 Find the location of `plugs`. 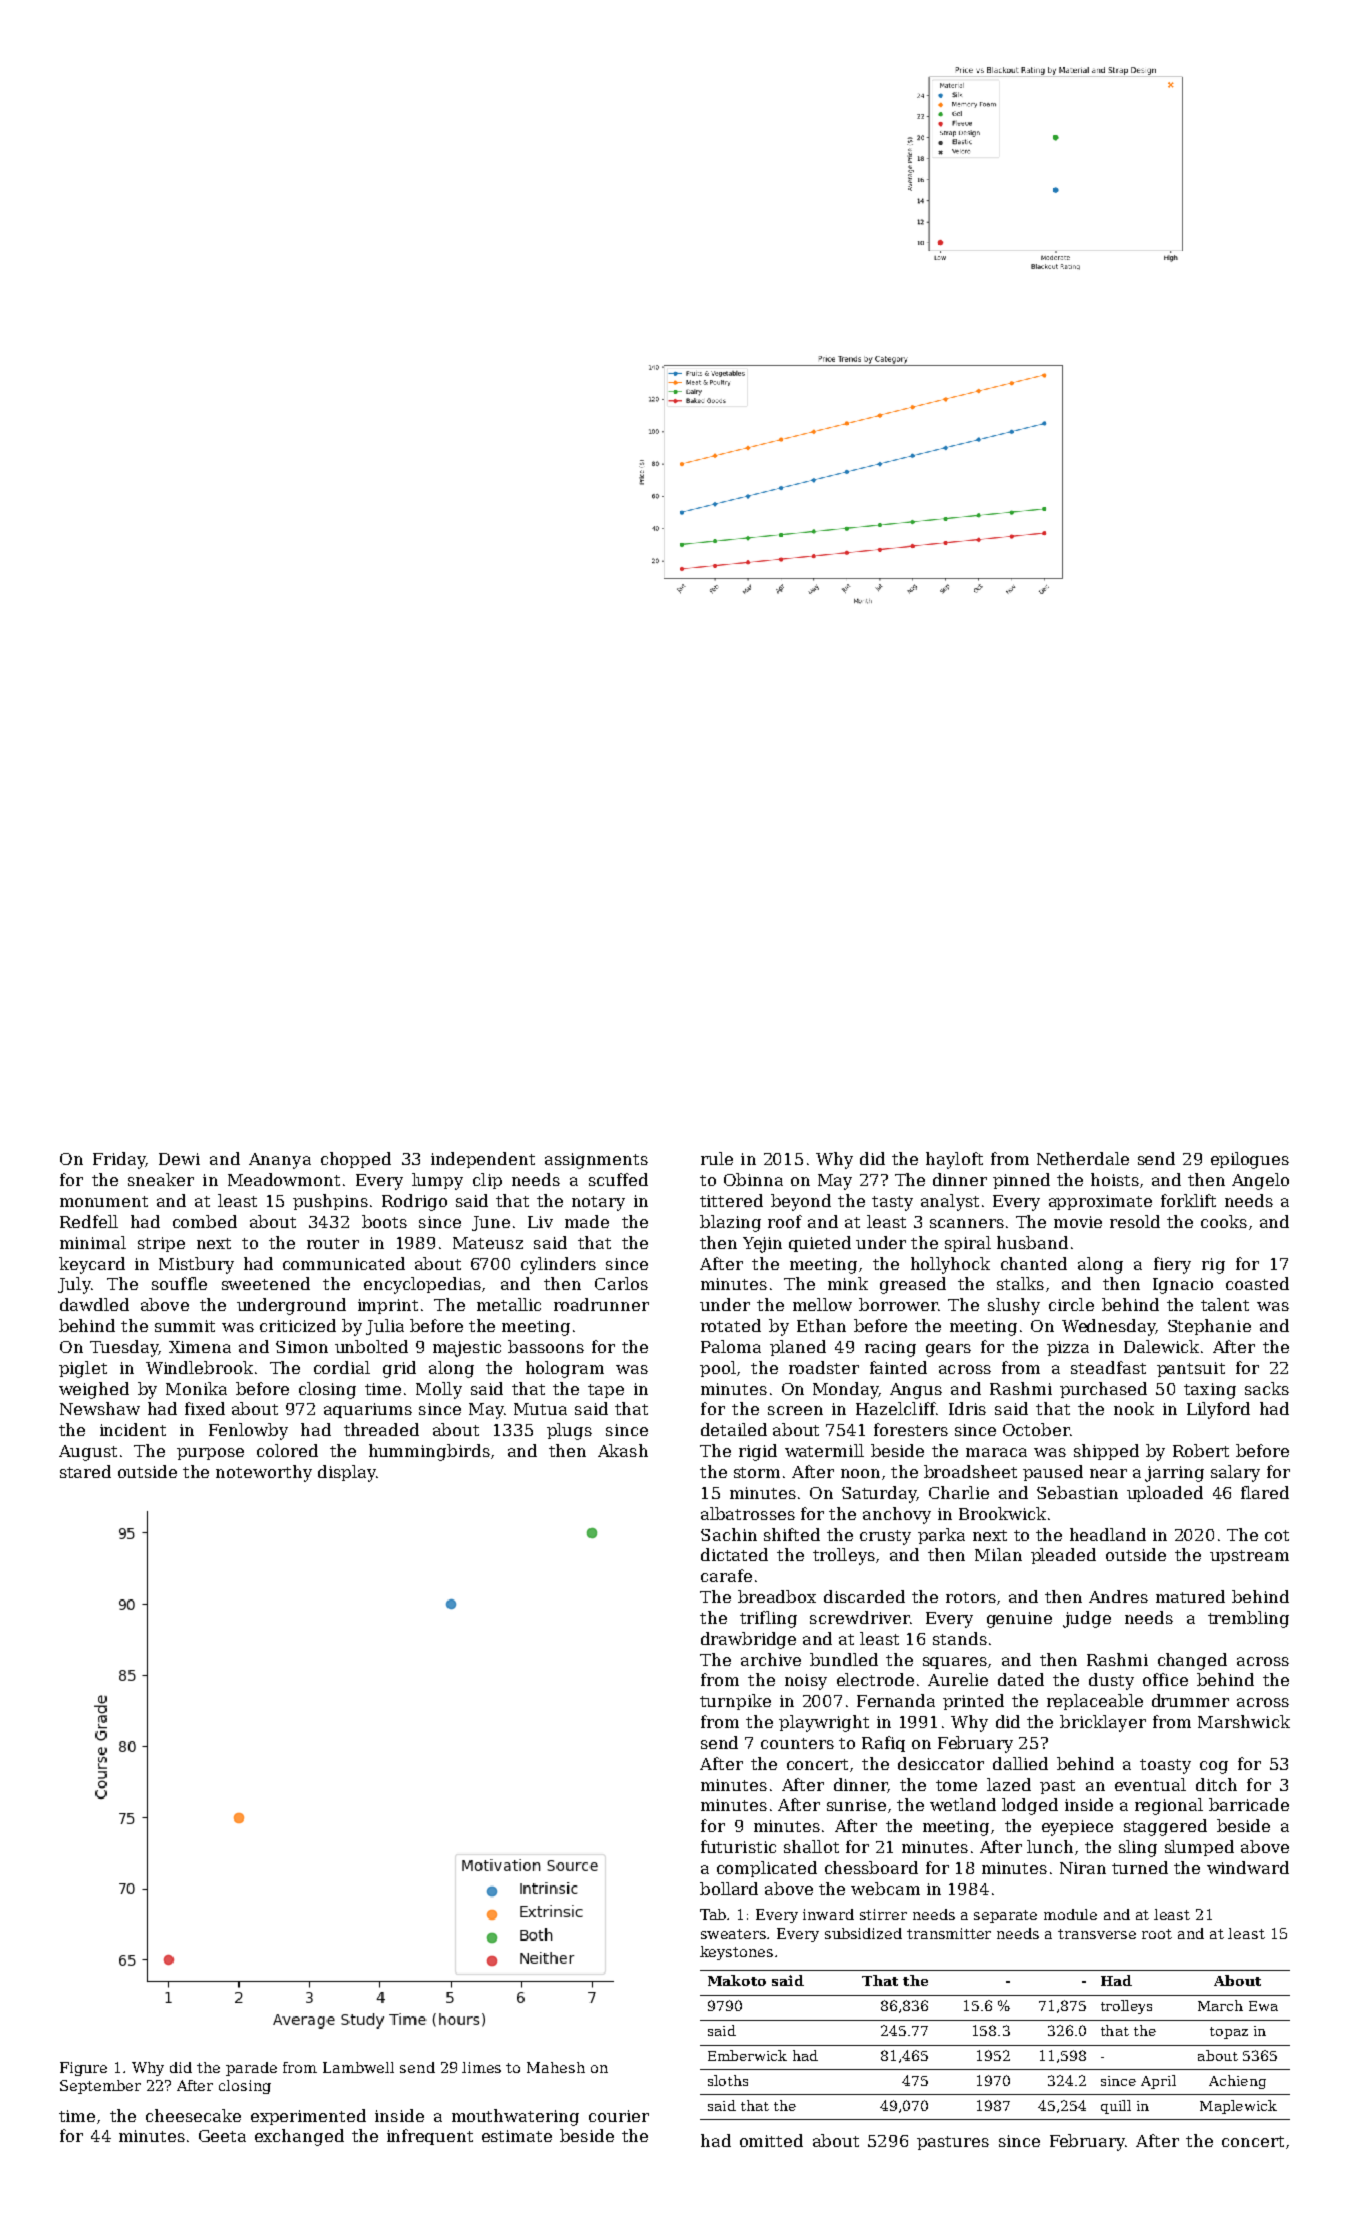

plugs is located at coordinates (569, 1431).
